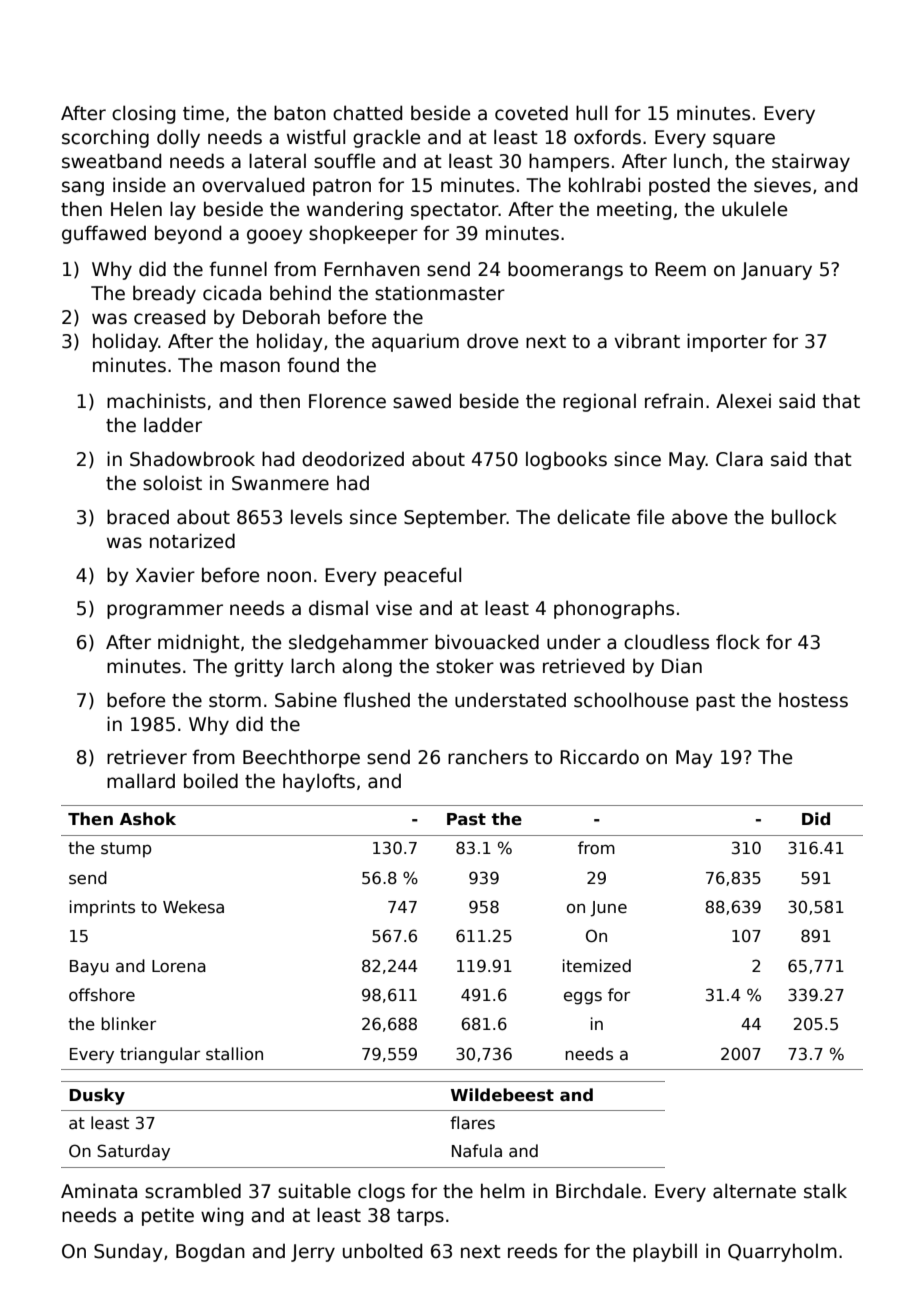  What do you see at coordinates (128, 1252) in the document?
I see `Sunday` at bounding box center [128, 1252].
